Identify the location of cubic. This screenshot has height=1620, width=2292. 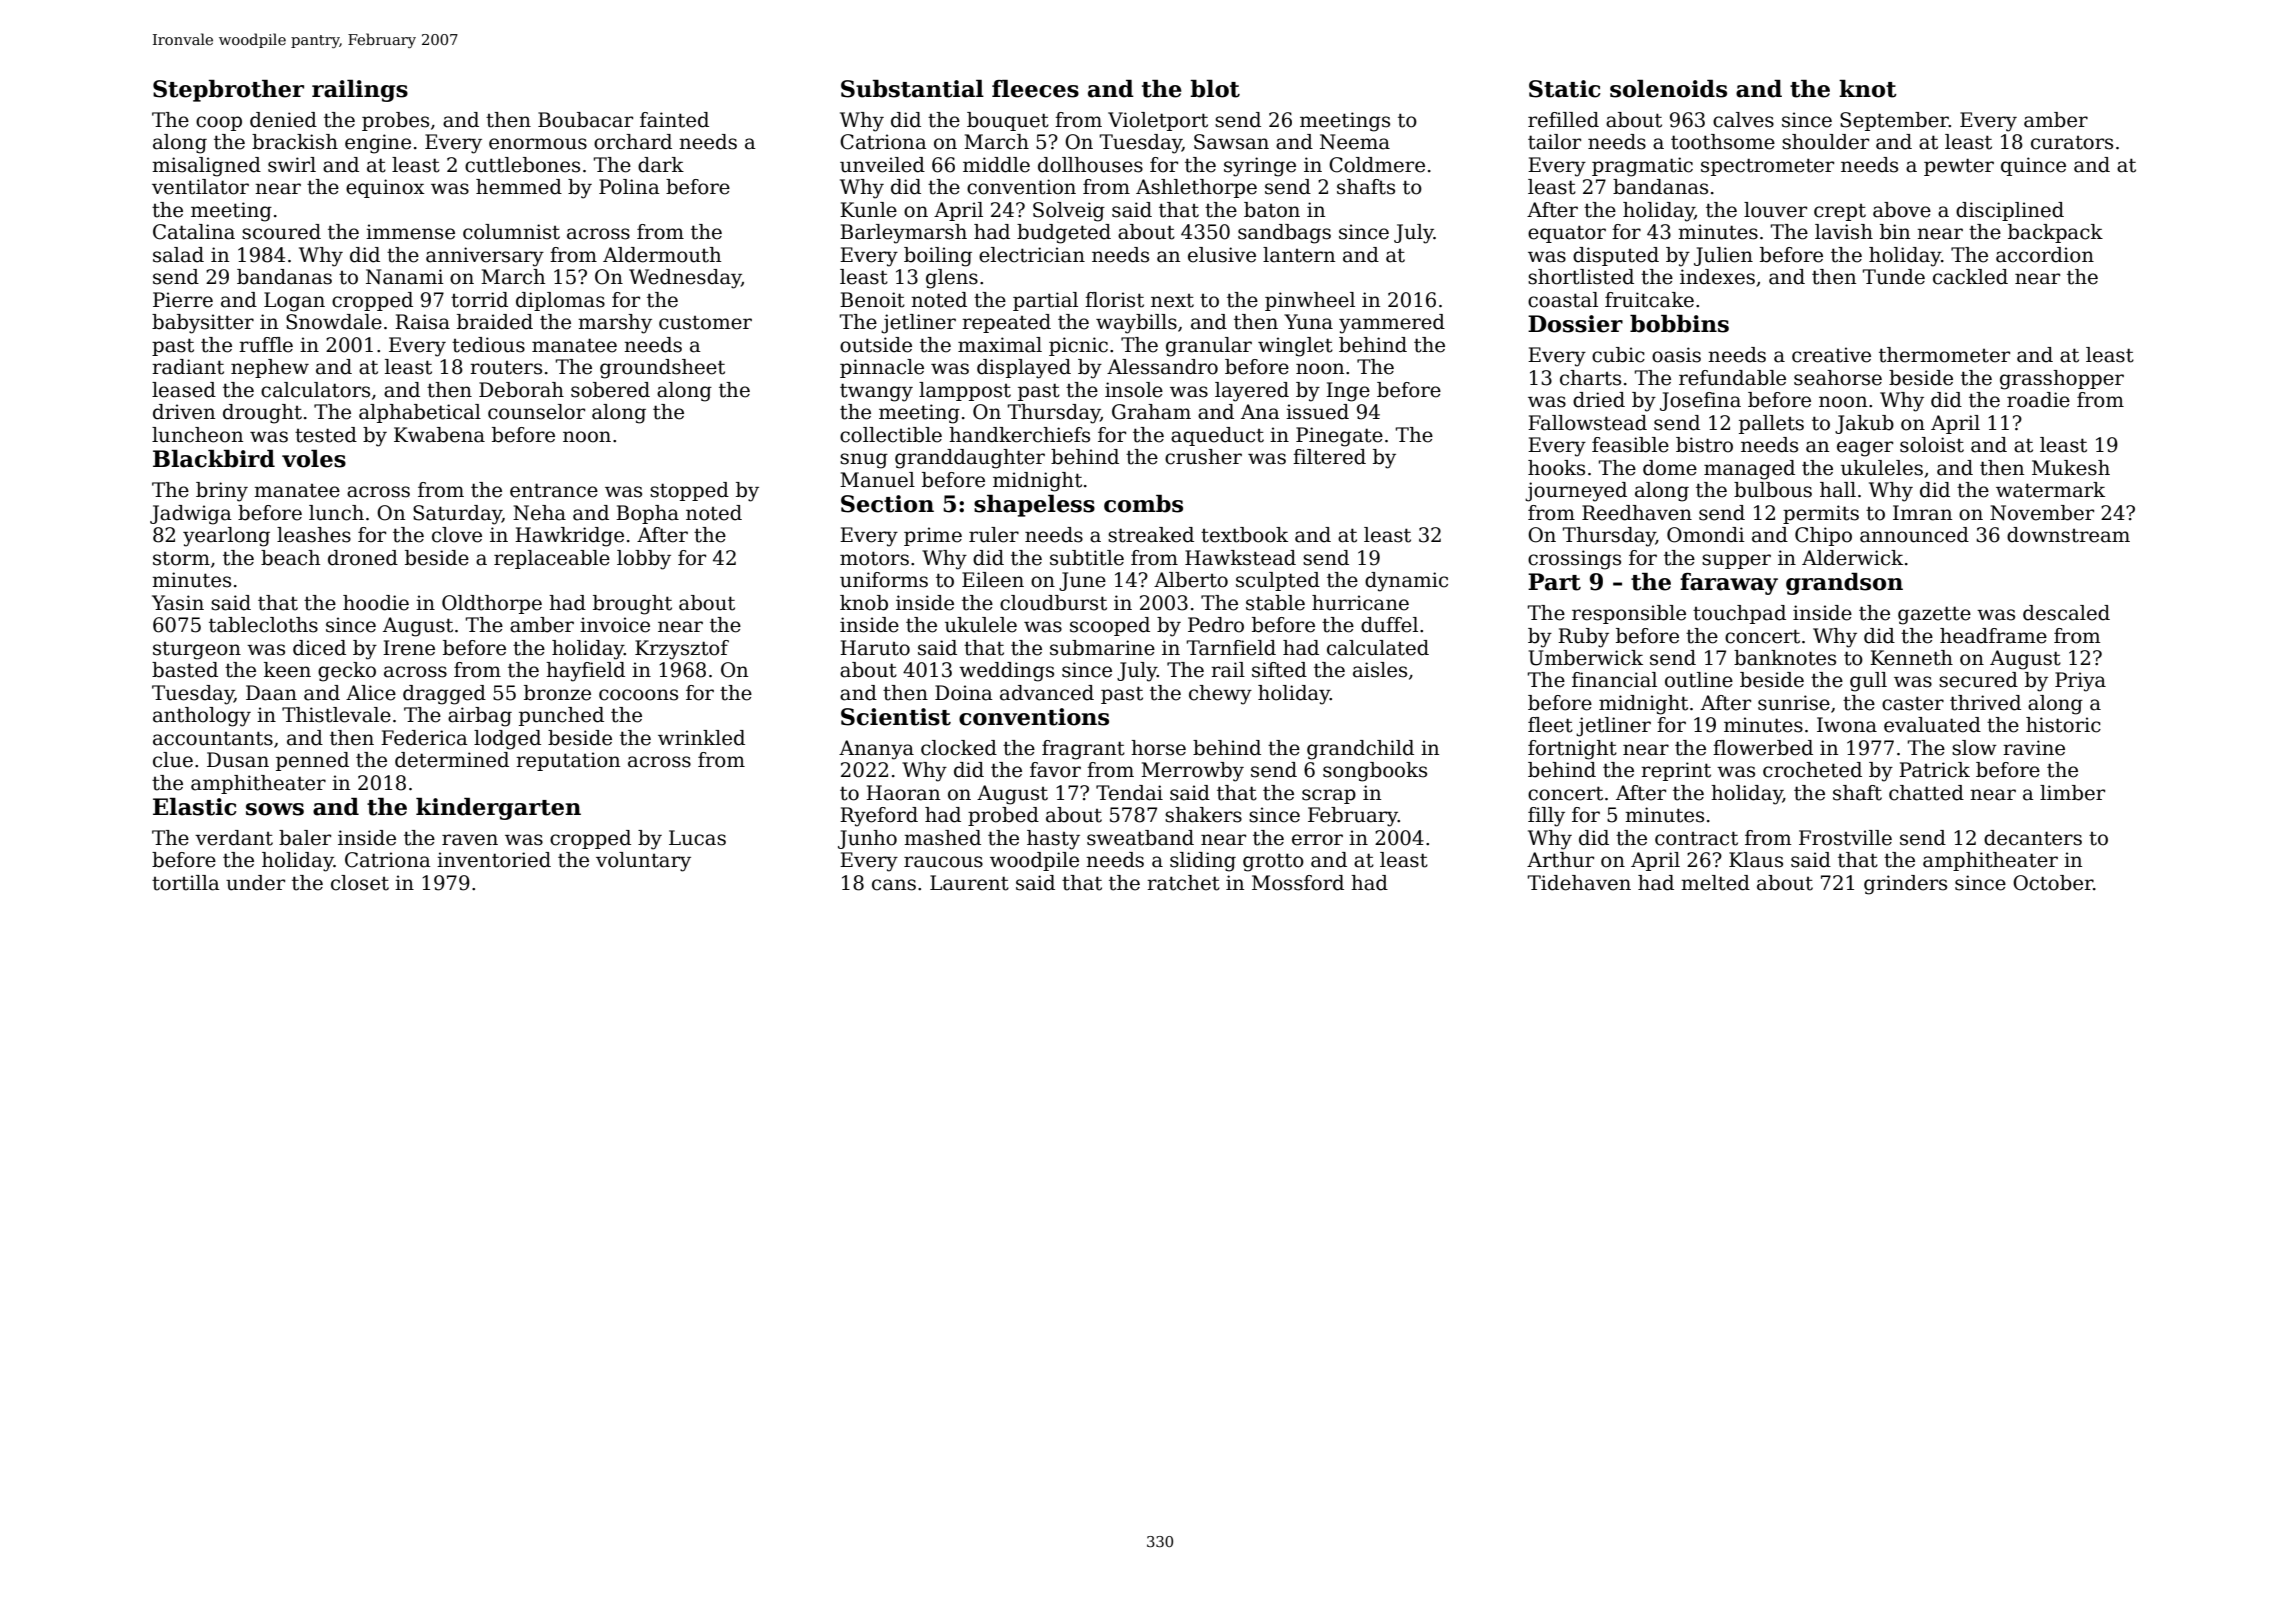
(1618, 355).
